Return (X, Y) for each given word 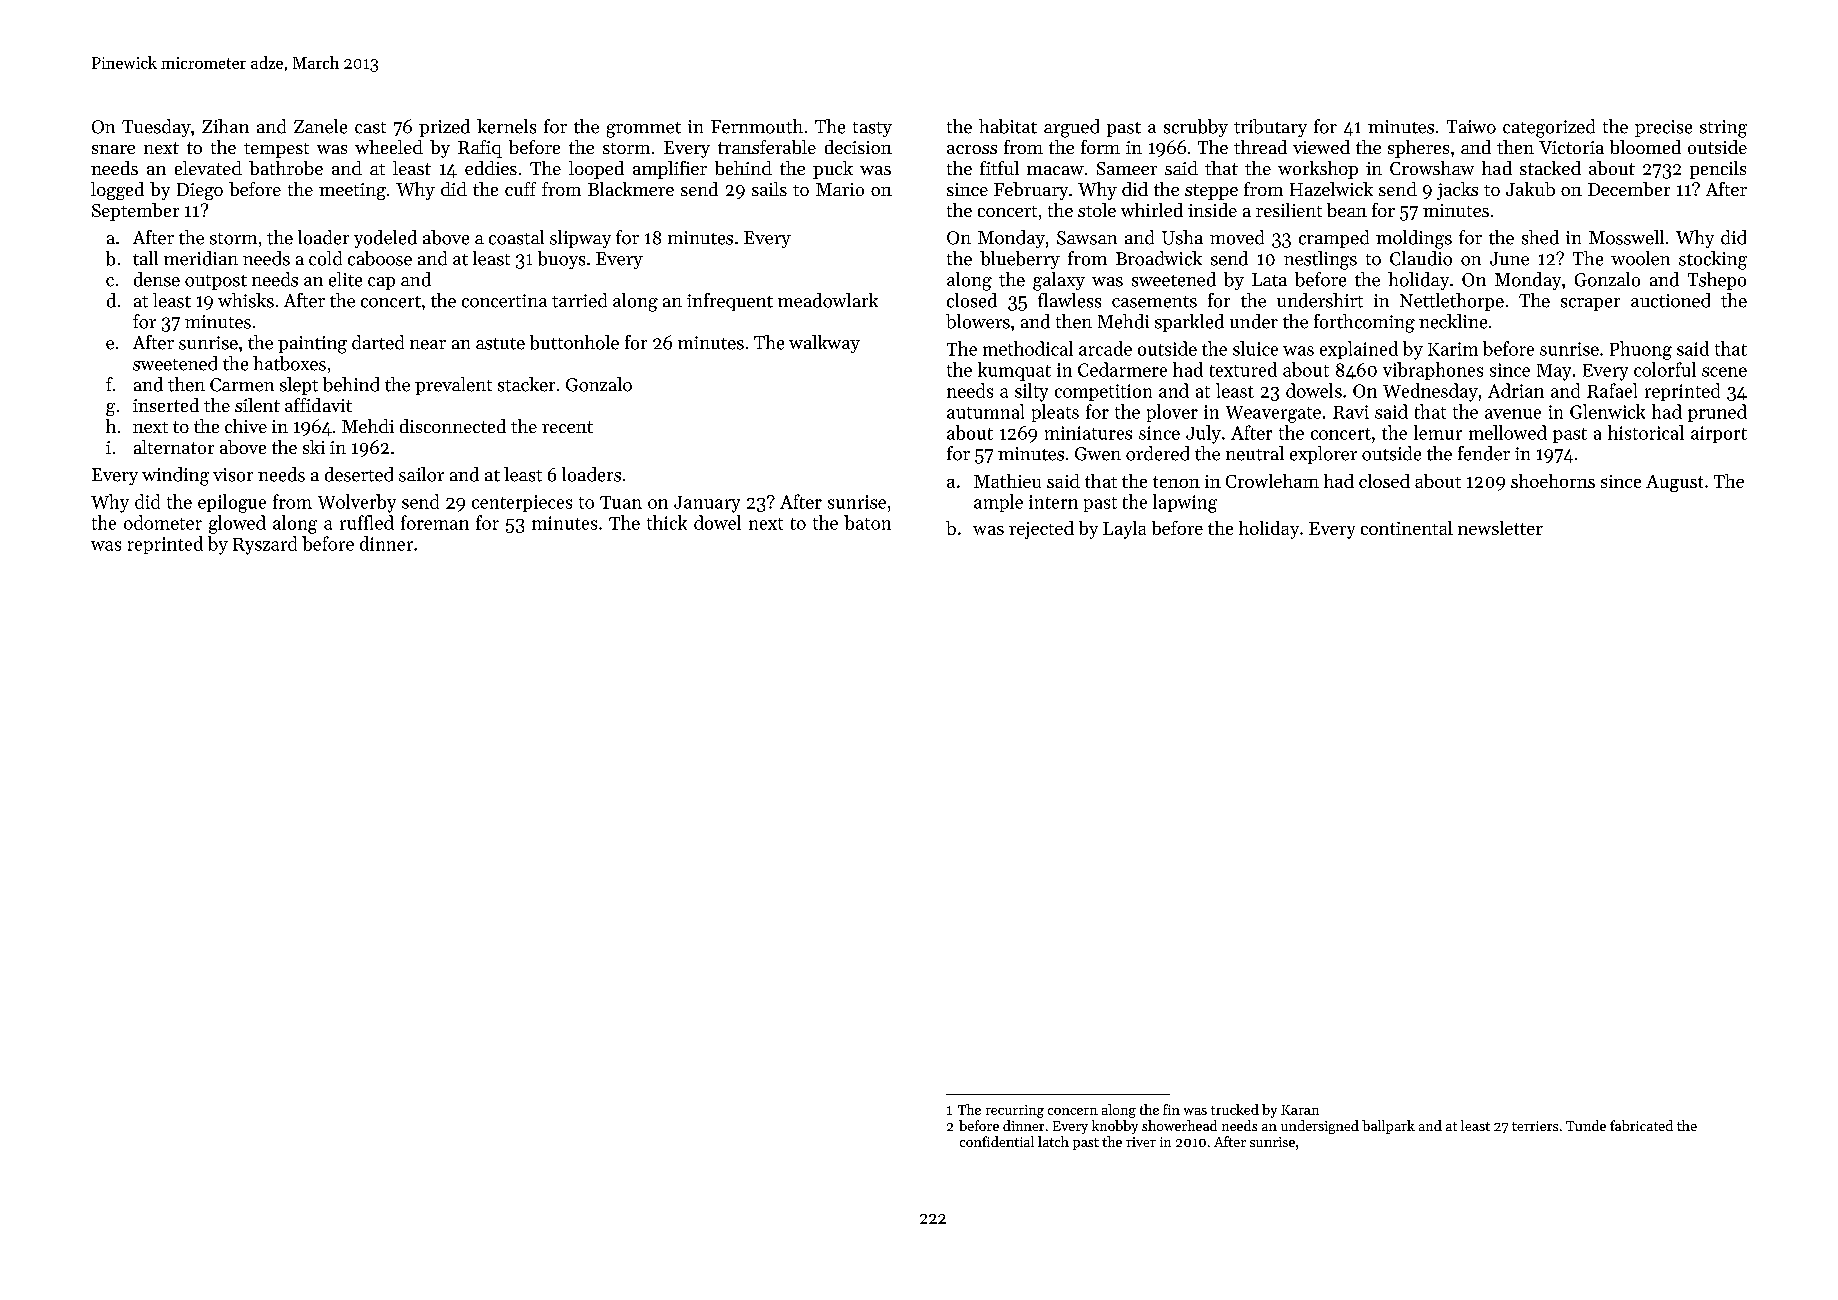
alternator (174, 447)
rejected (1041, 530)
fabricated (1641, 1125)
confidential (997, 1141)
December (1629, 189)
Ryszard (265, 545)
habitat (1008, 126)
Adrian (1516, 390)
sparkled (1189, 323)
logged (117, 191)
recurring (1015, 1111)
